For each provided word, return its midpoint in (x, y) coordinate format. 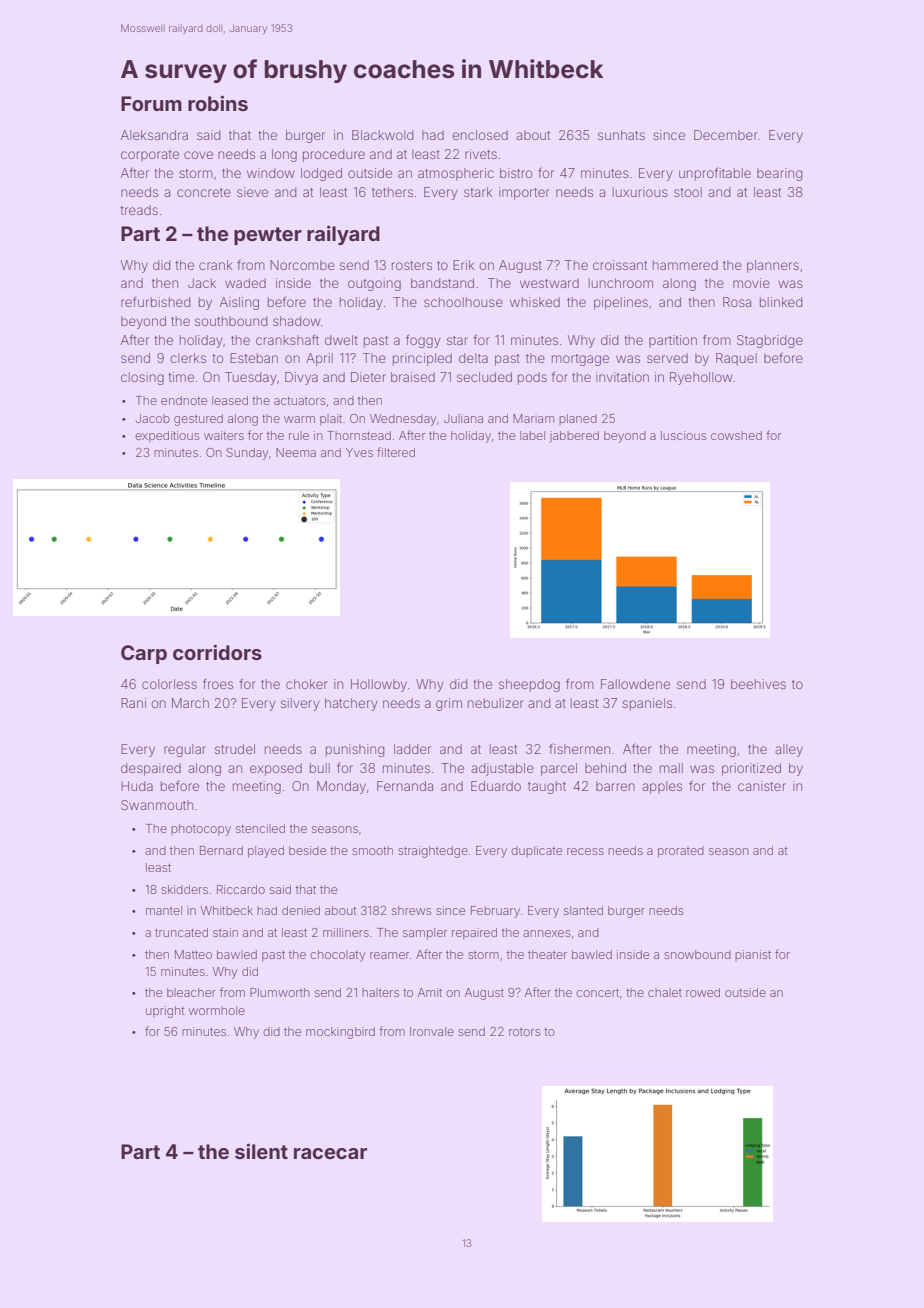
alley (789, 750)
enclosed (480, 135)
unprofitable (715, 174)
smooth (372, 850)
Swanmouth (157, 805)
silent (261, 1151)
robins (218, 103)
